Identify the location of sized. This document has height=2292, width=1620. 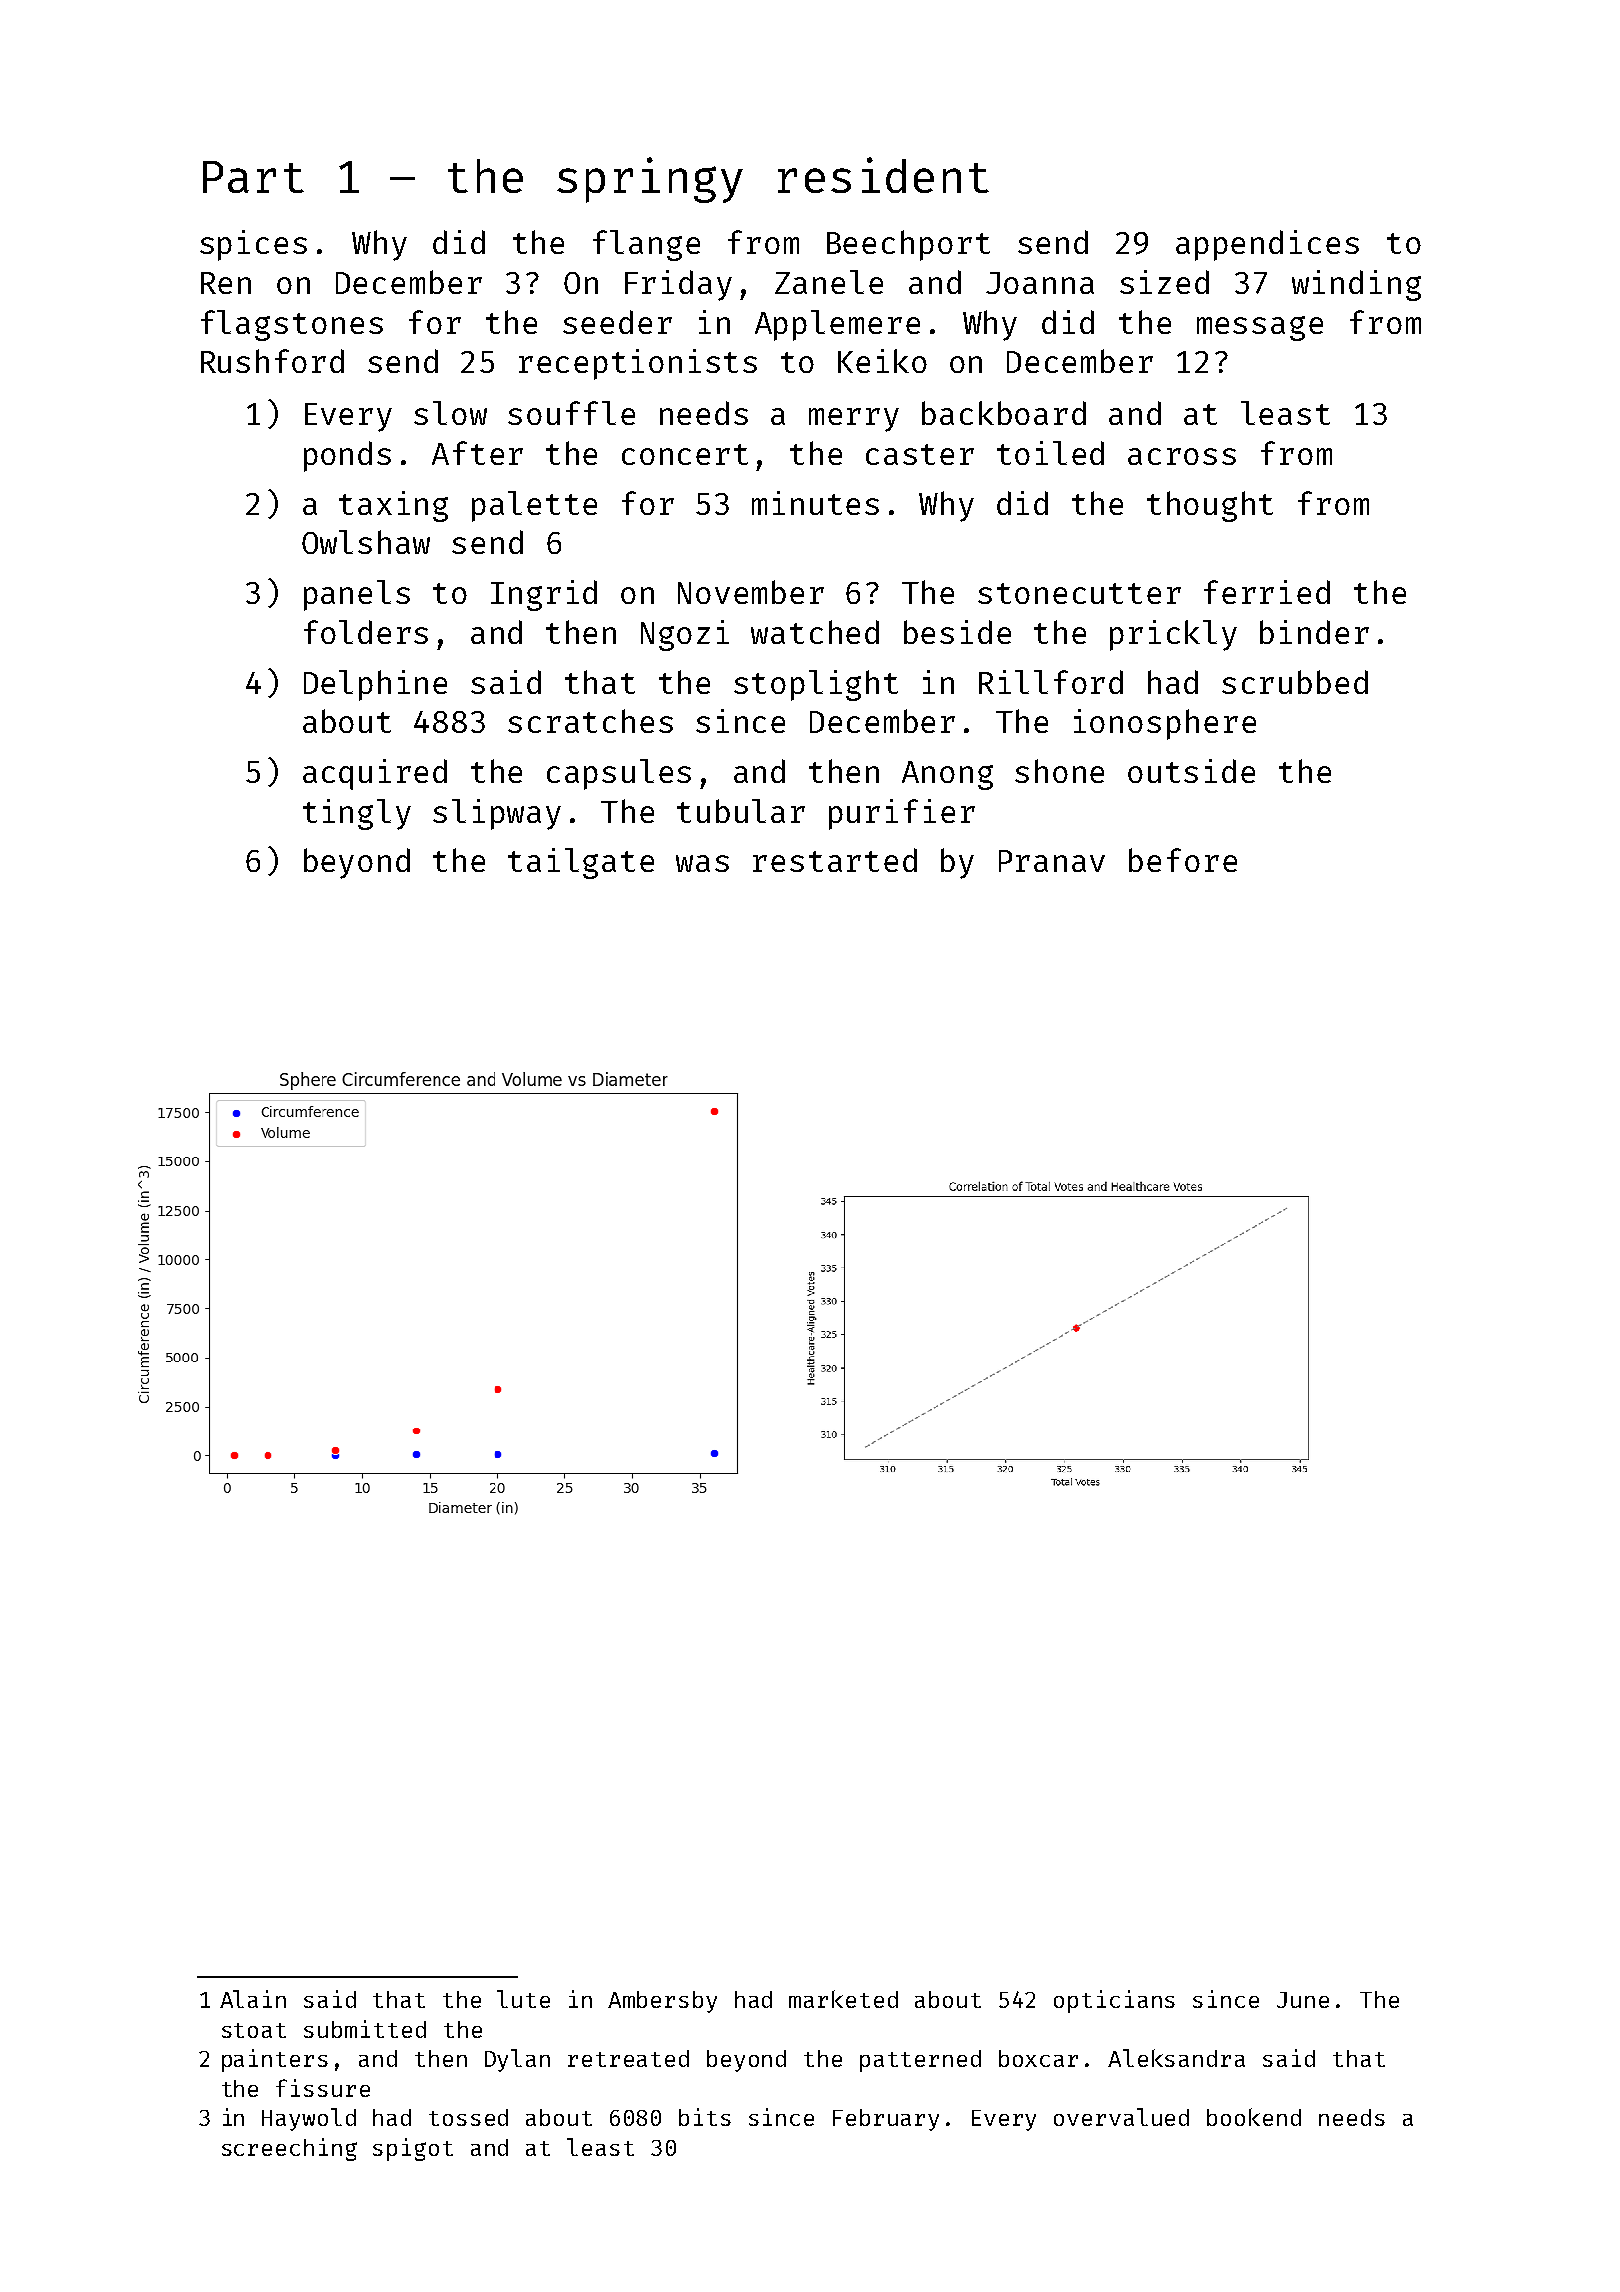
(1164, 282).
